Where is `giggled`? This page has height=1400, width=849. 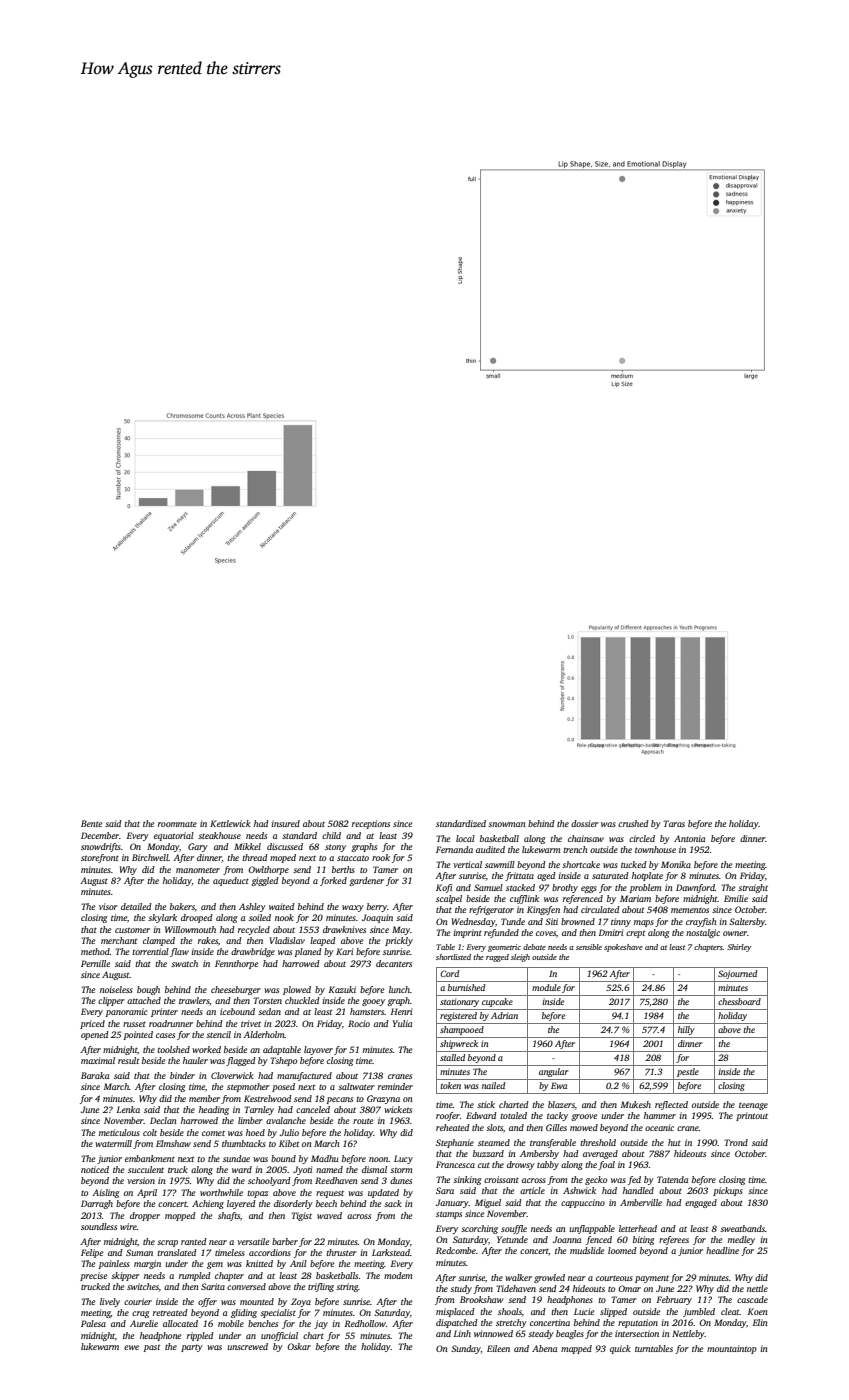
giggled is located at coordinates (265, 881).
